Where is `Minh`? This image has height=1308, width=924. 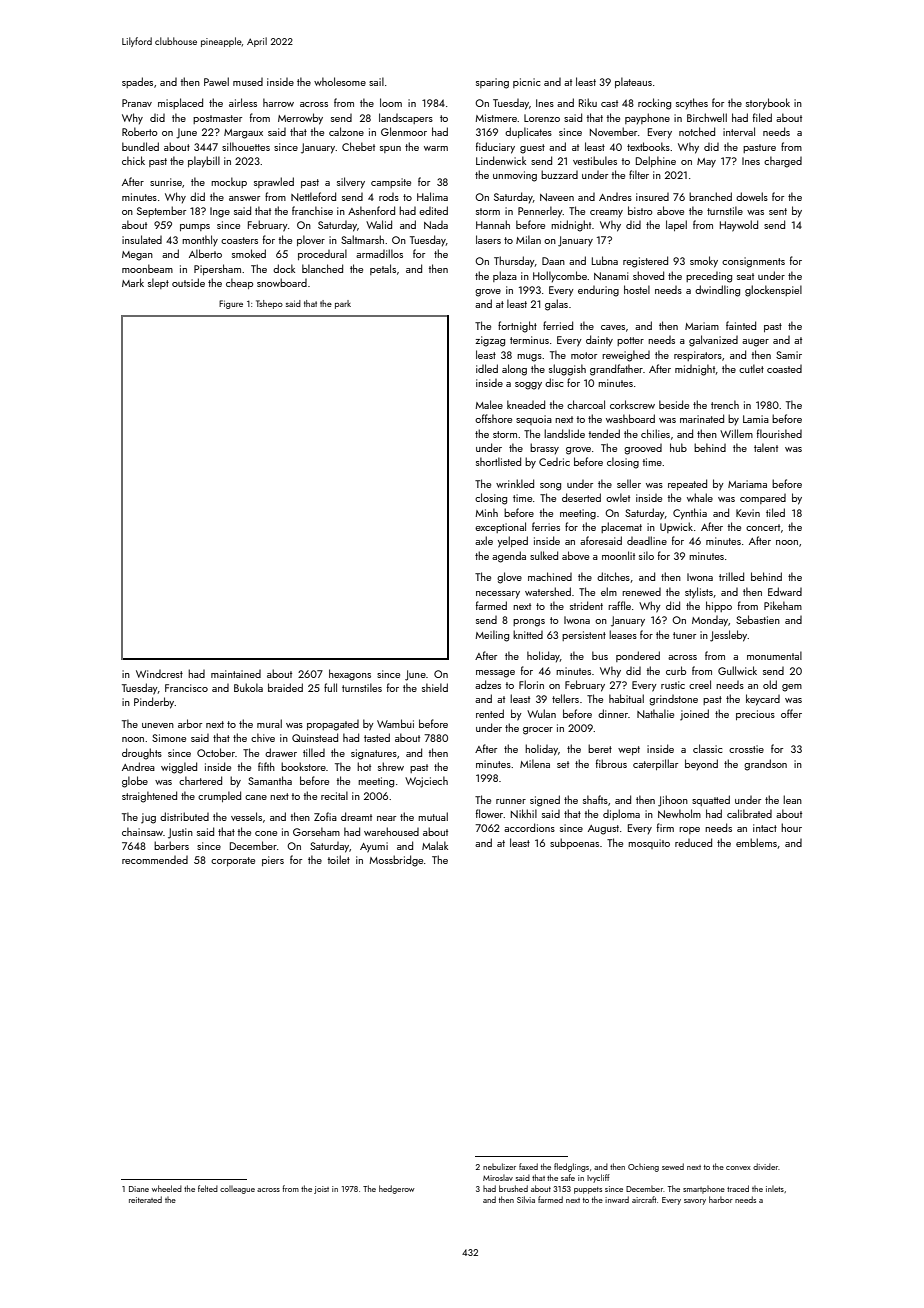
Minh is located at coordinates (486, 512).
